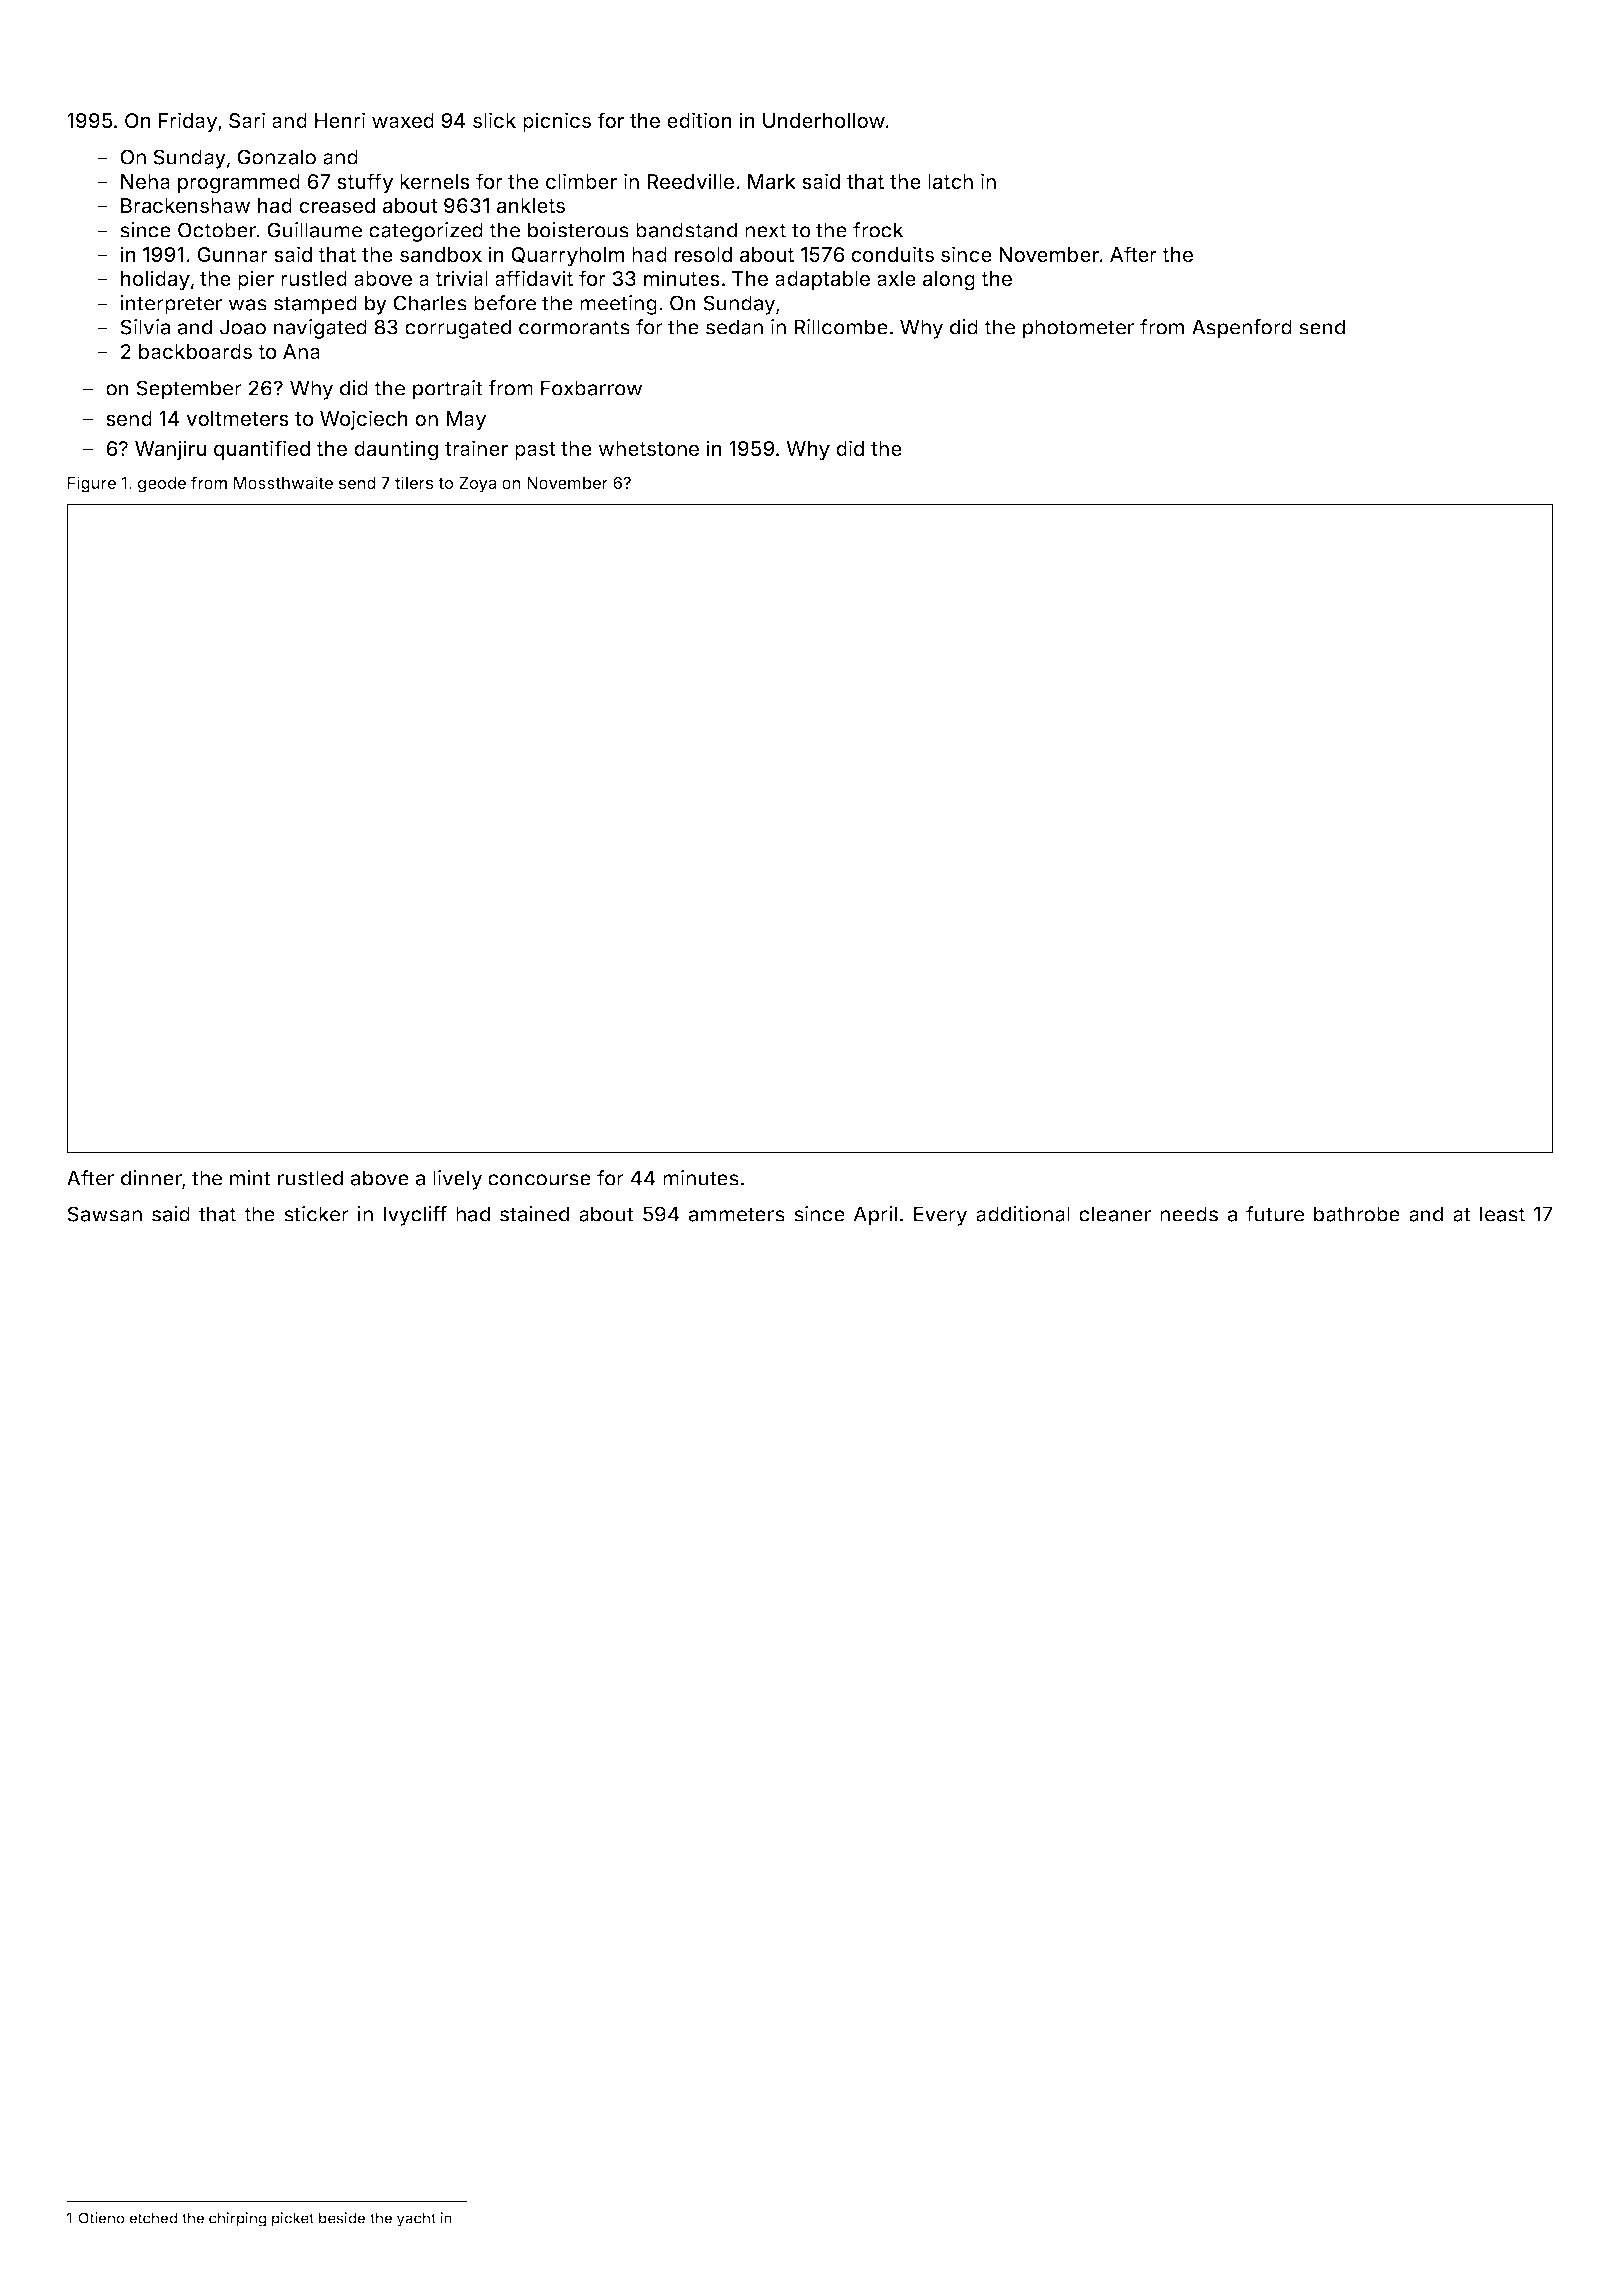 This page has width=1620, height=2292. What do you see at coordinates (1078, 329) in the page?
I see `photometer` at bounding box center [1078, 329].
